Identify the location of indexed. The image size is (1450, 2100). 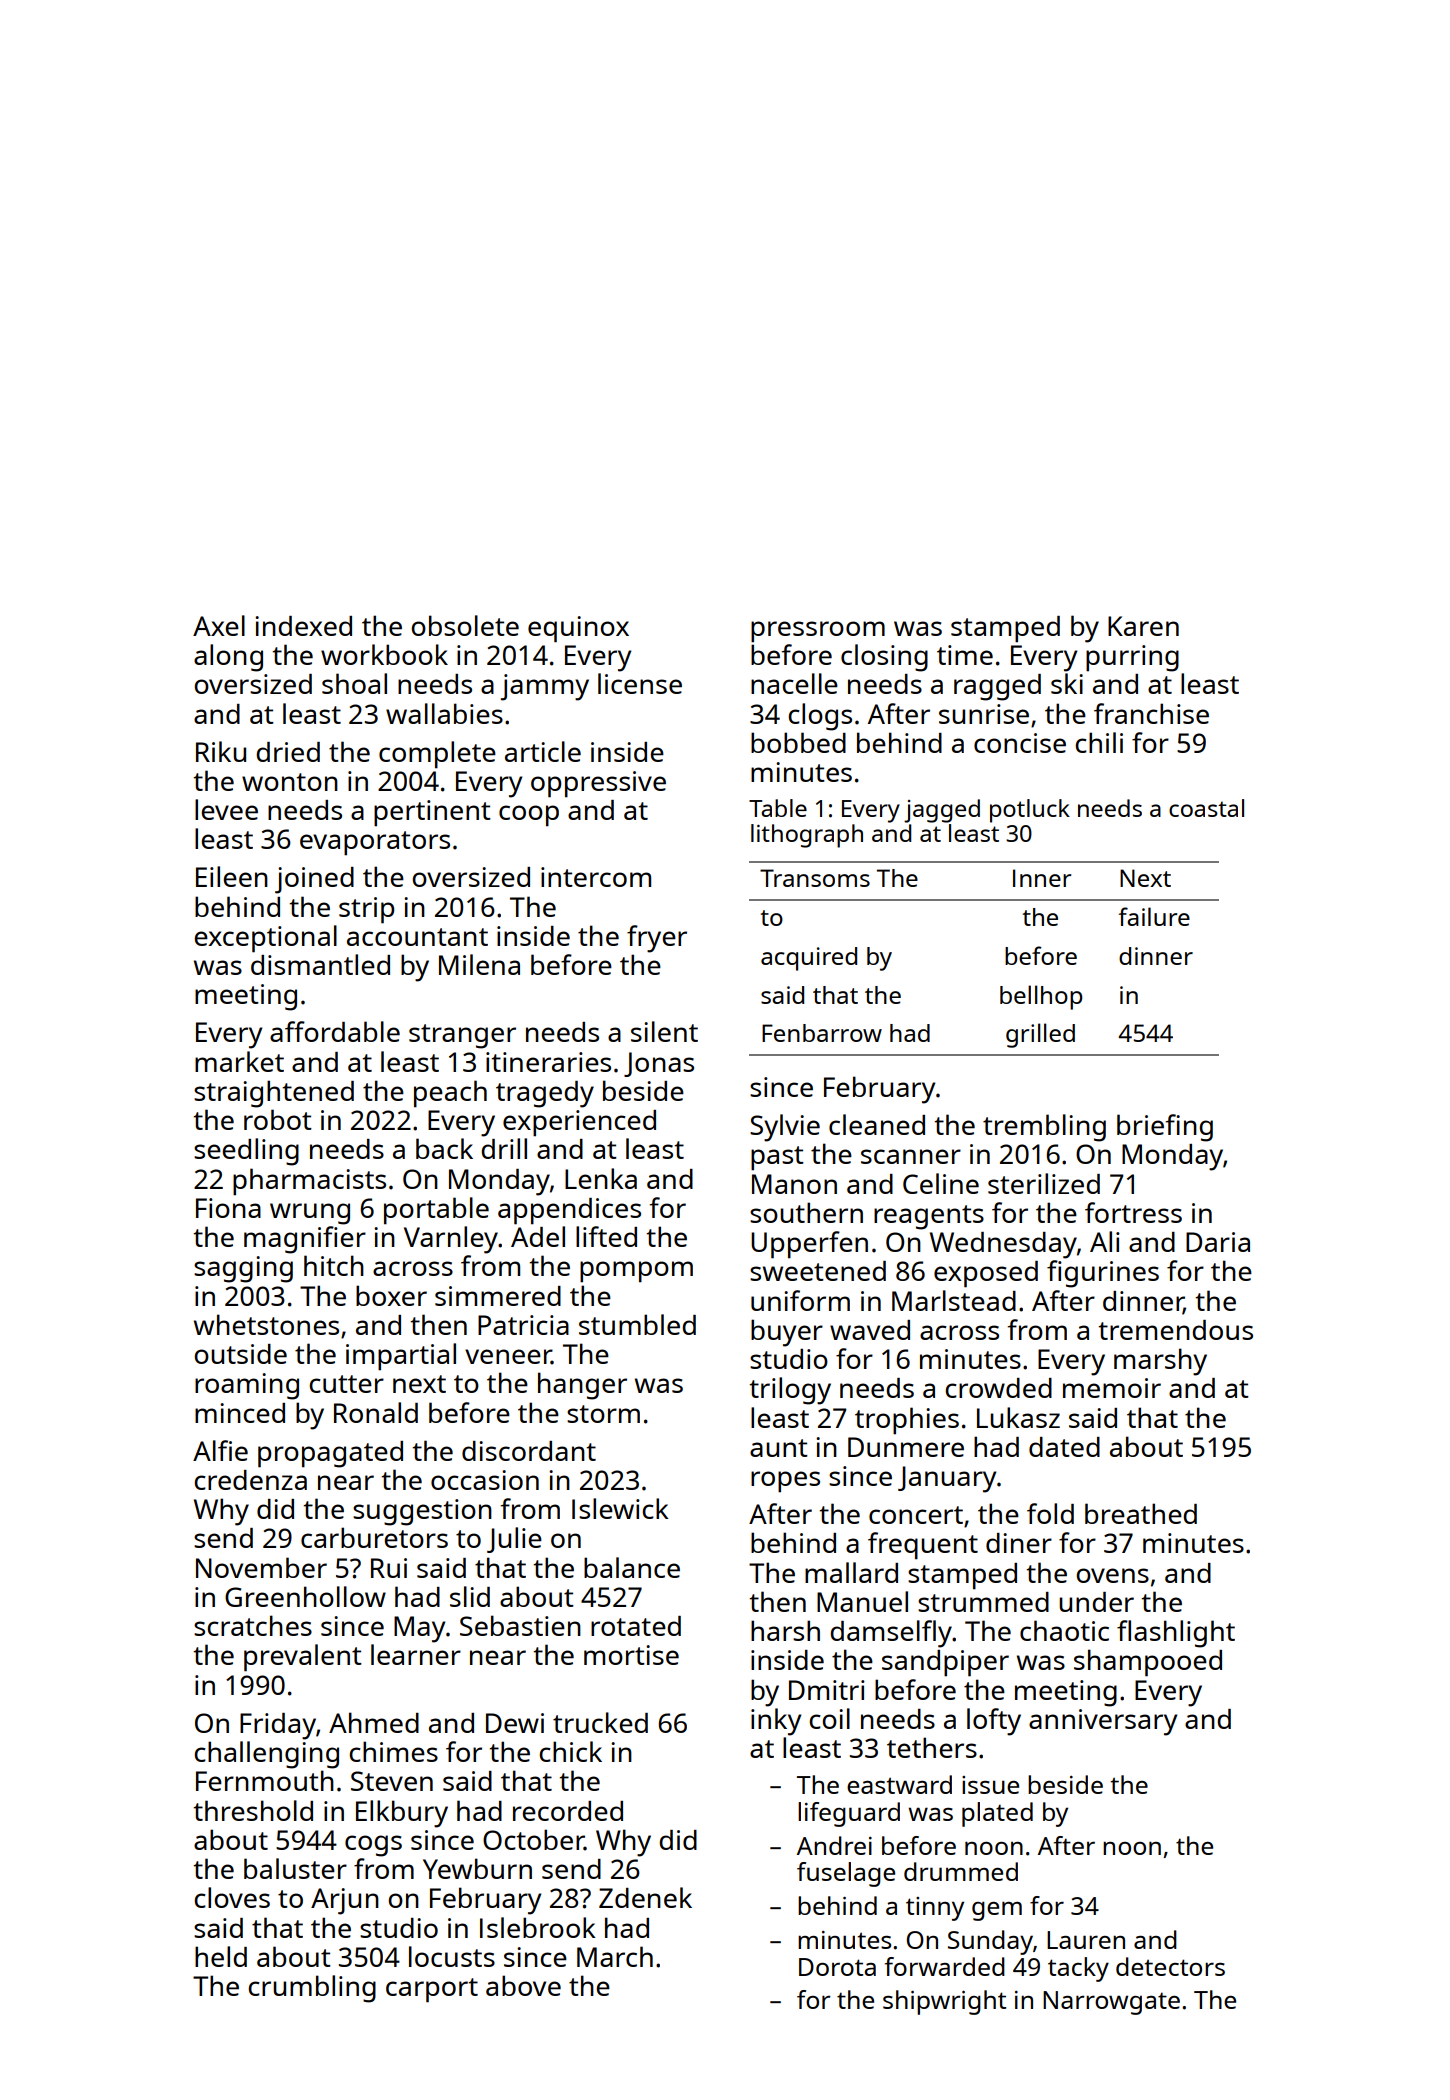
(303, 626).
